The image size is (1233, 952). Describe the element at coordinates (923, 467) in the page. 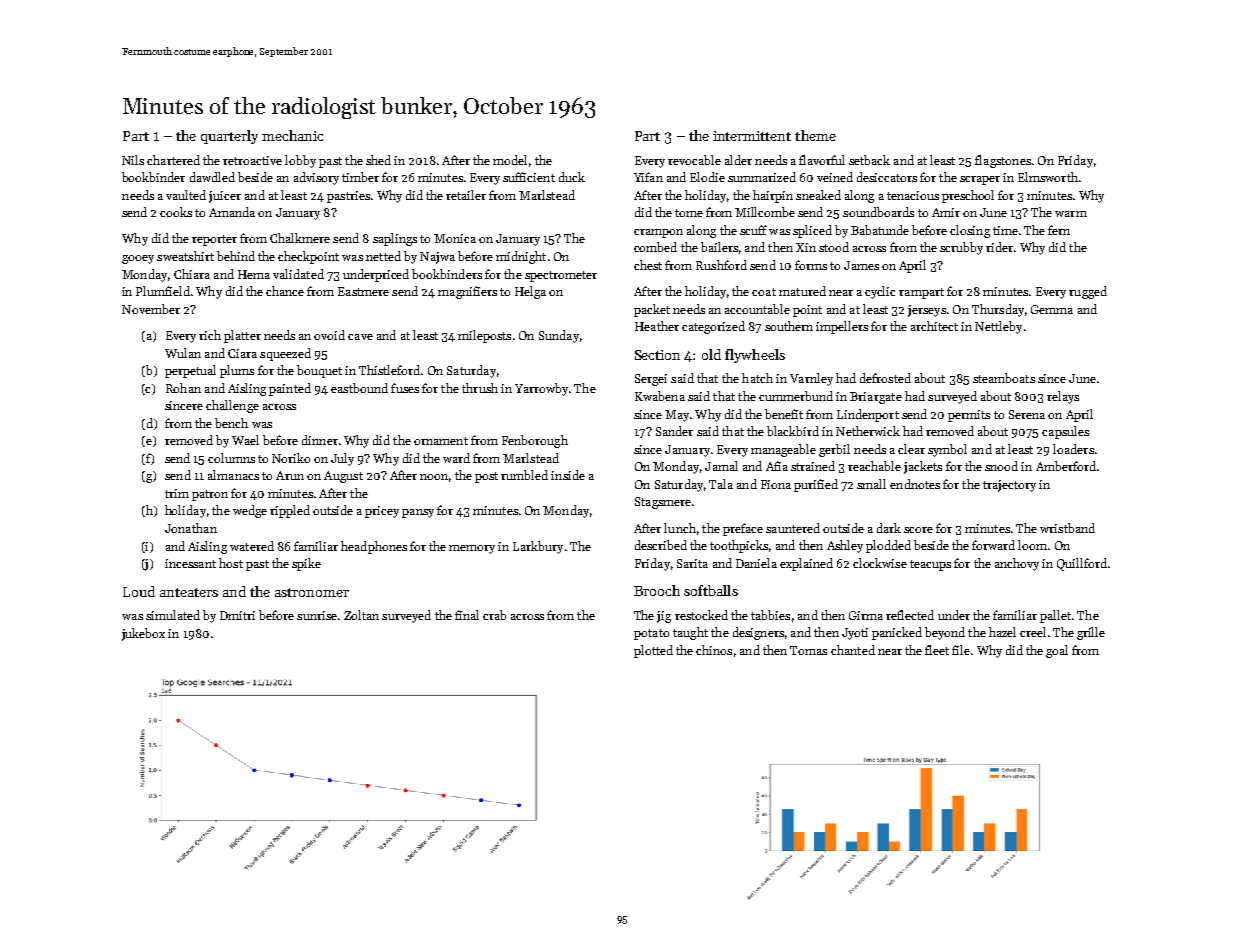

I see `jackets` at that location.
